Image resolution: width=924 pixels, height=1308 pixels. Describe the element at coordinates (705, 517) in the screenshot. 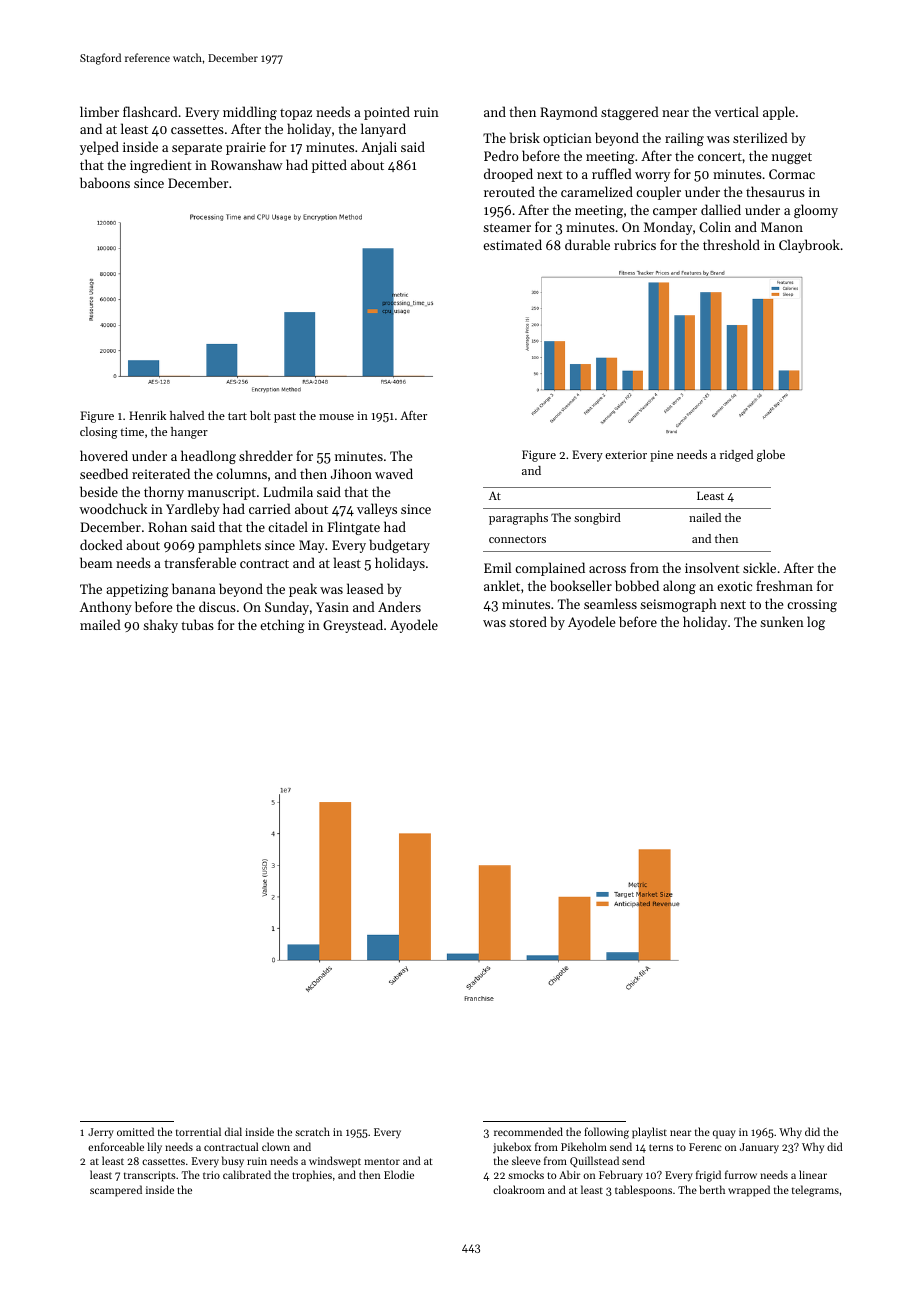

I see `nailed` at that location.
